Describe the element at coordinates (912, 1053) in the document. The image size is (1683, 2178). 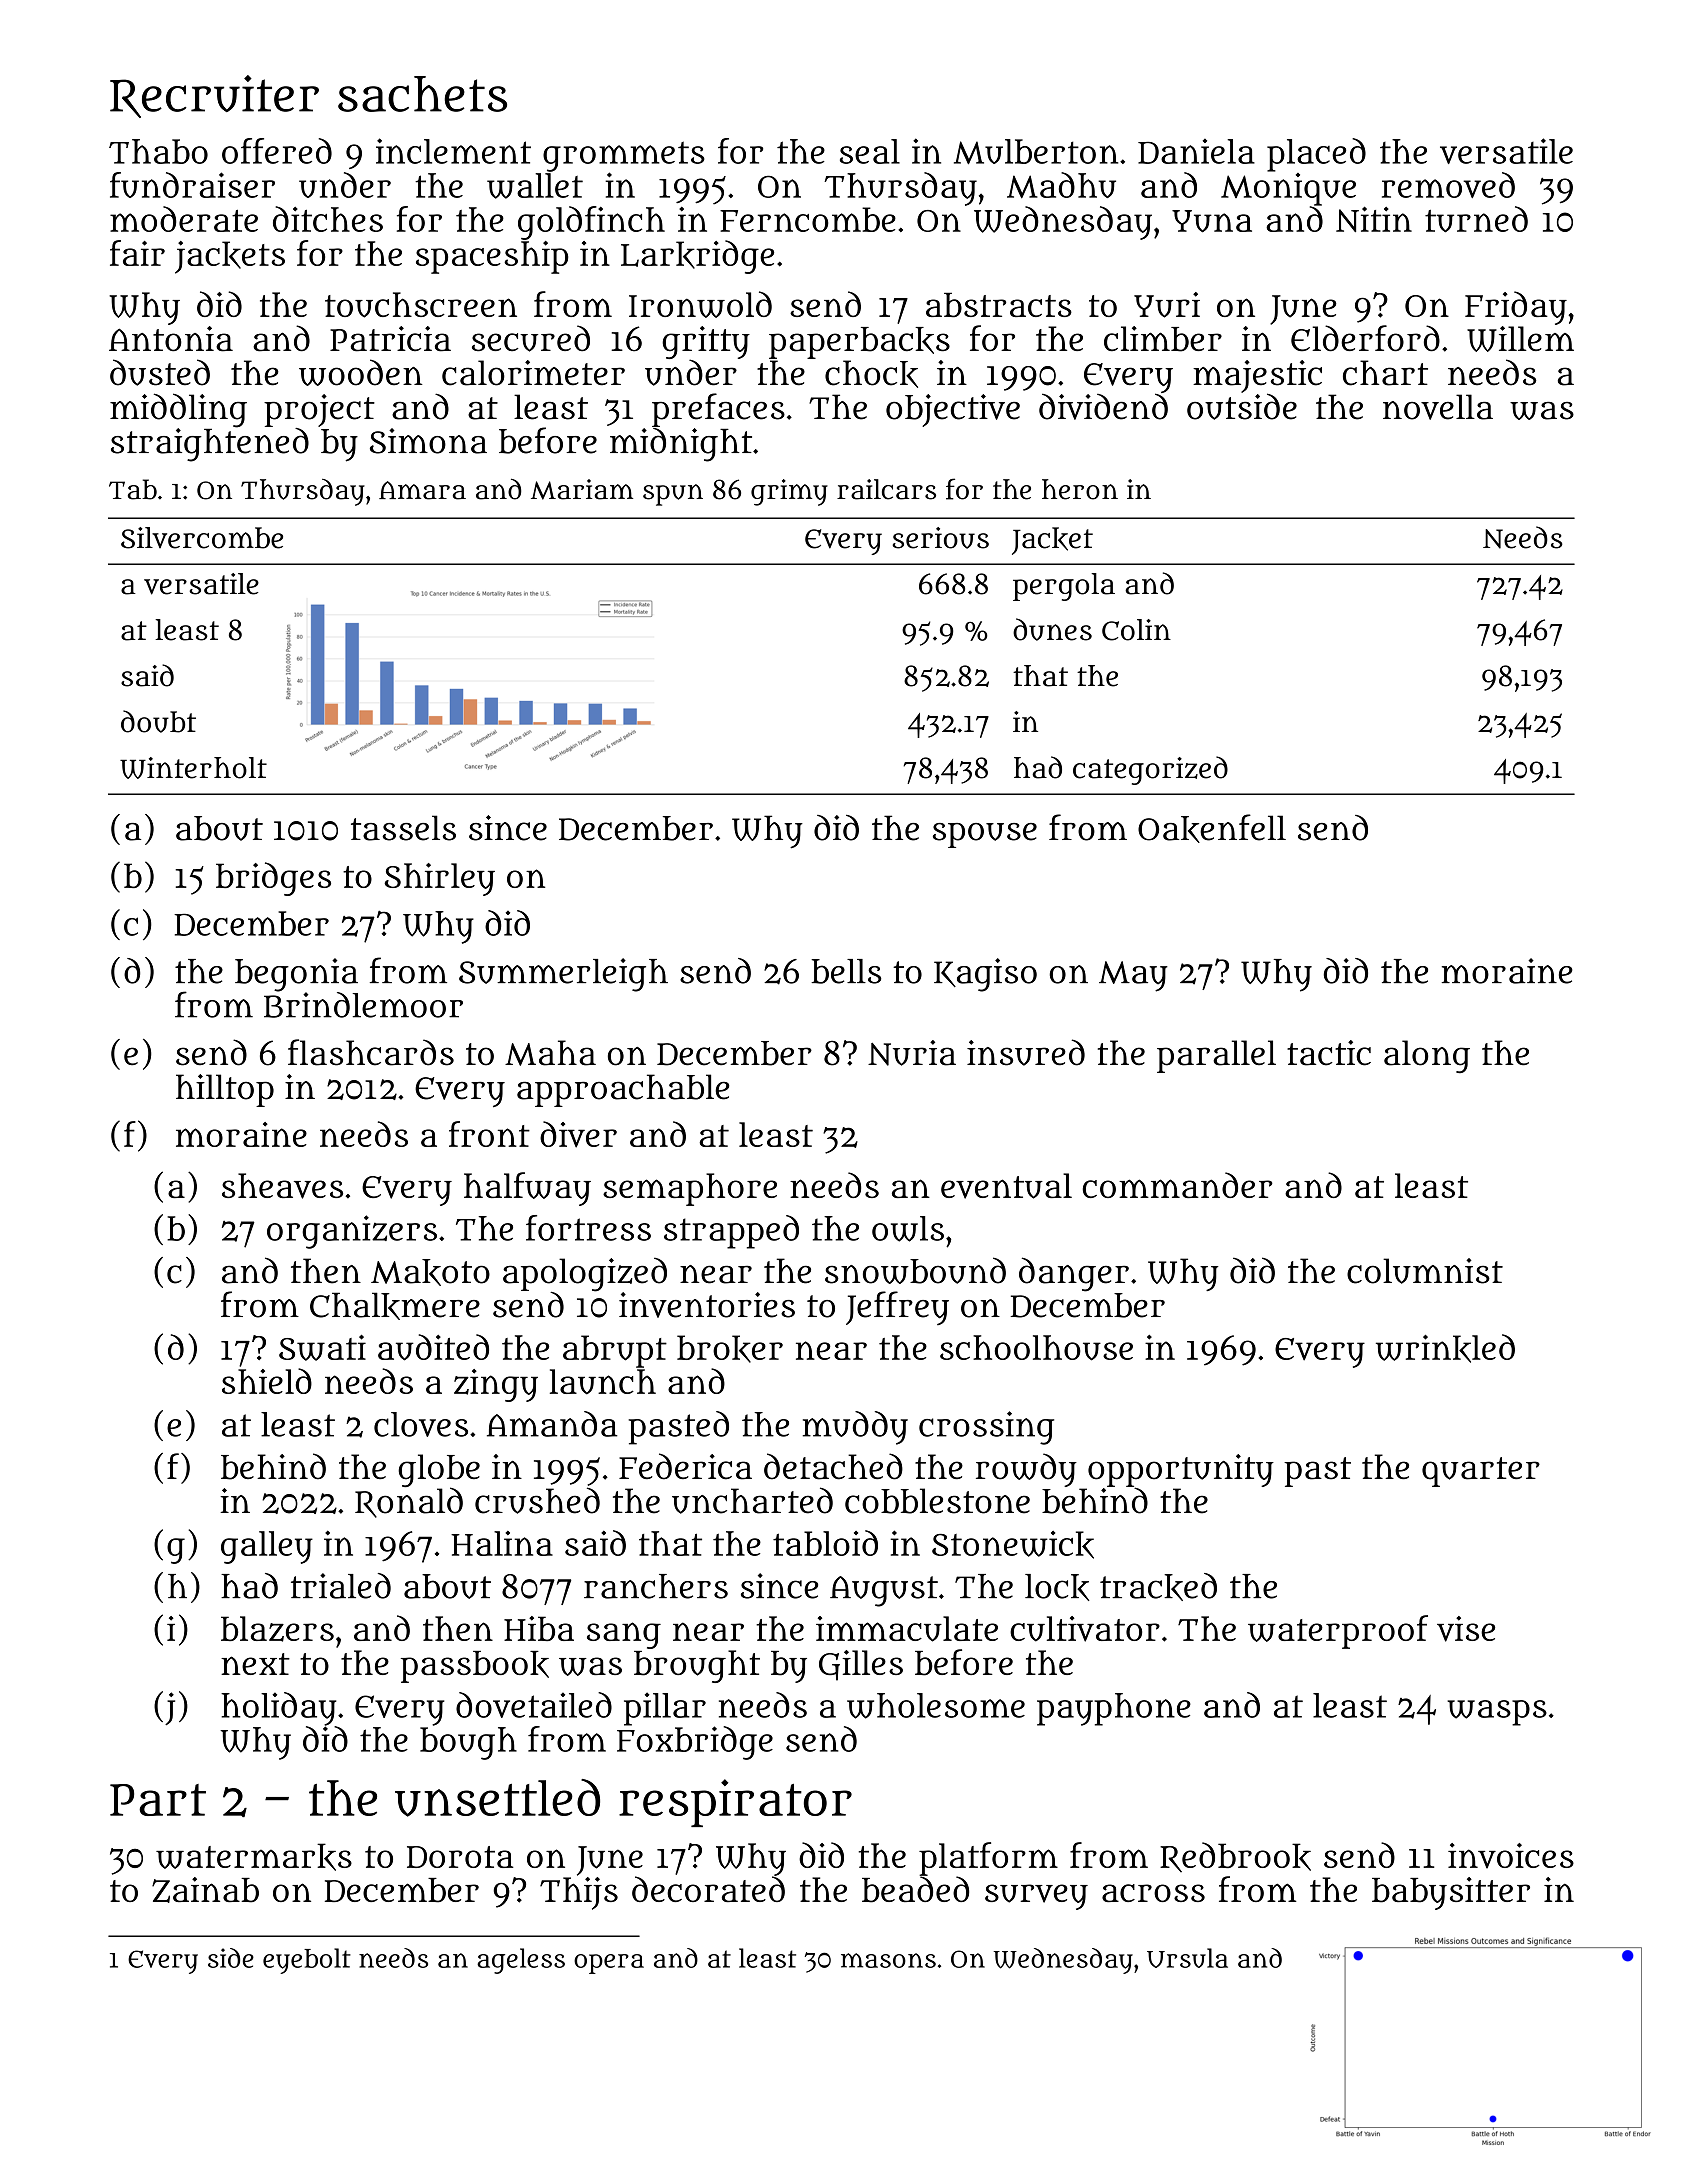
I see `Nuria` at that location.
